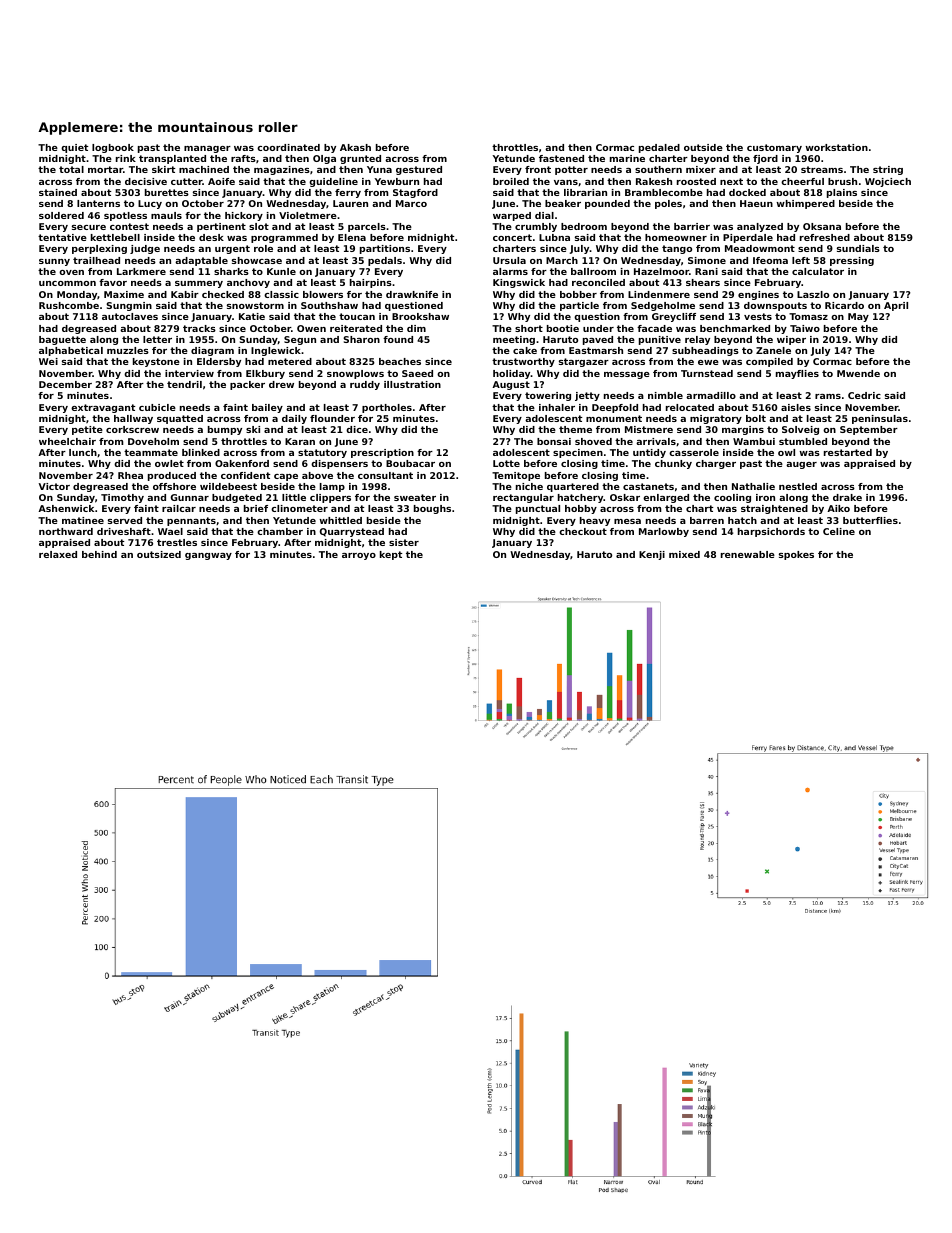  What do you see at coordinates (410, 463) in the screenshot?
I see `Boubacar` at bounding box center [410, 463].
